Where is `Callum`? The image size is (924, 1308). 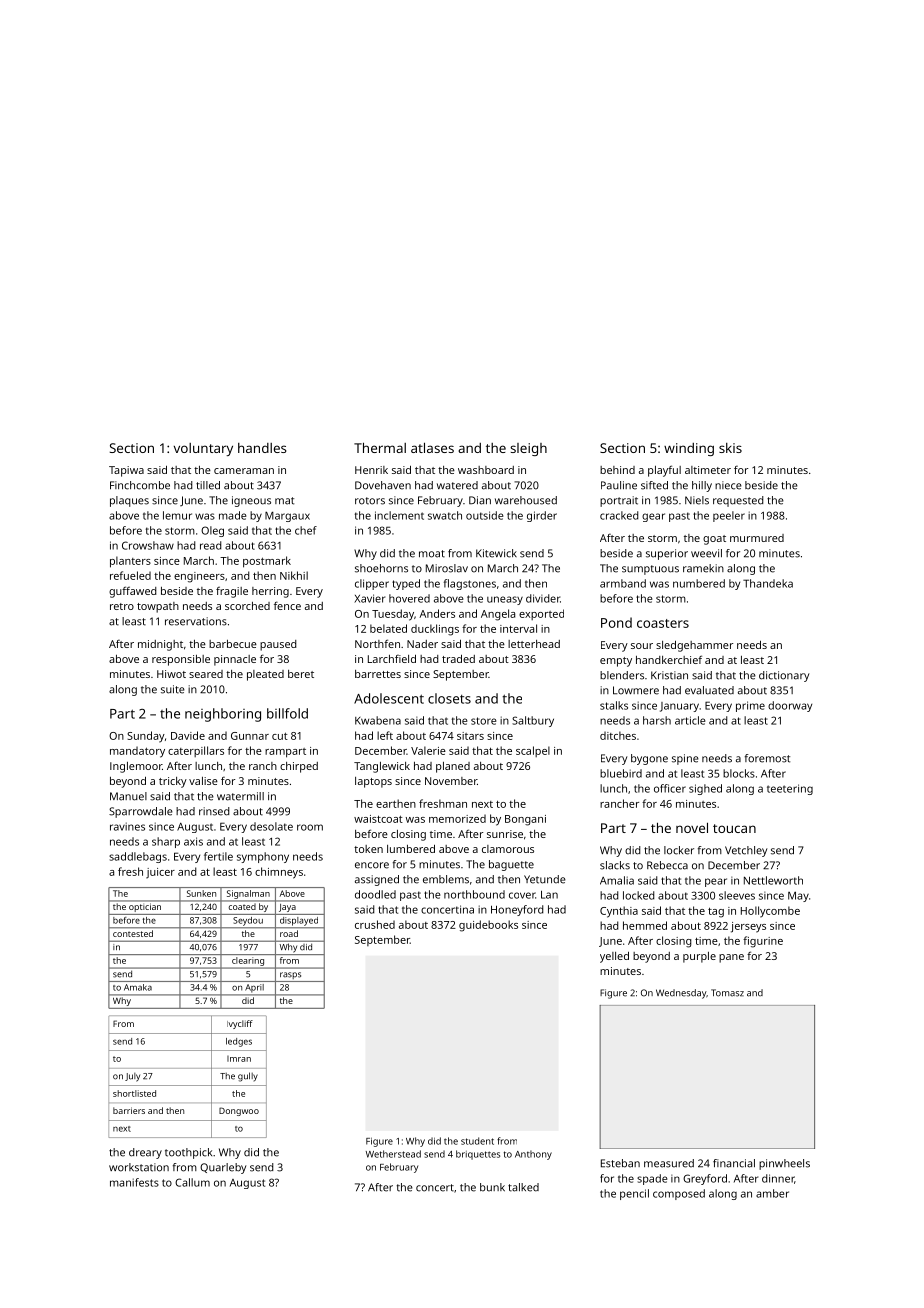
Callum is located at coordinates (192, 1182).
